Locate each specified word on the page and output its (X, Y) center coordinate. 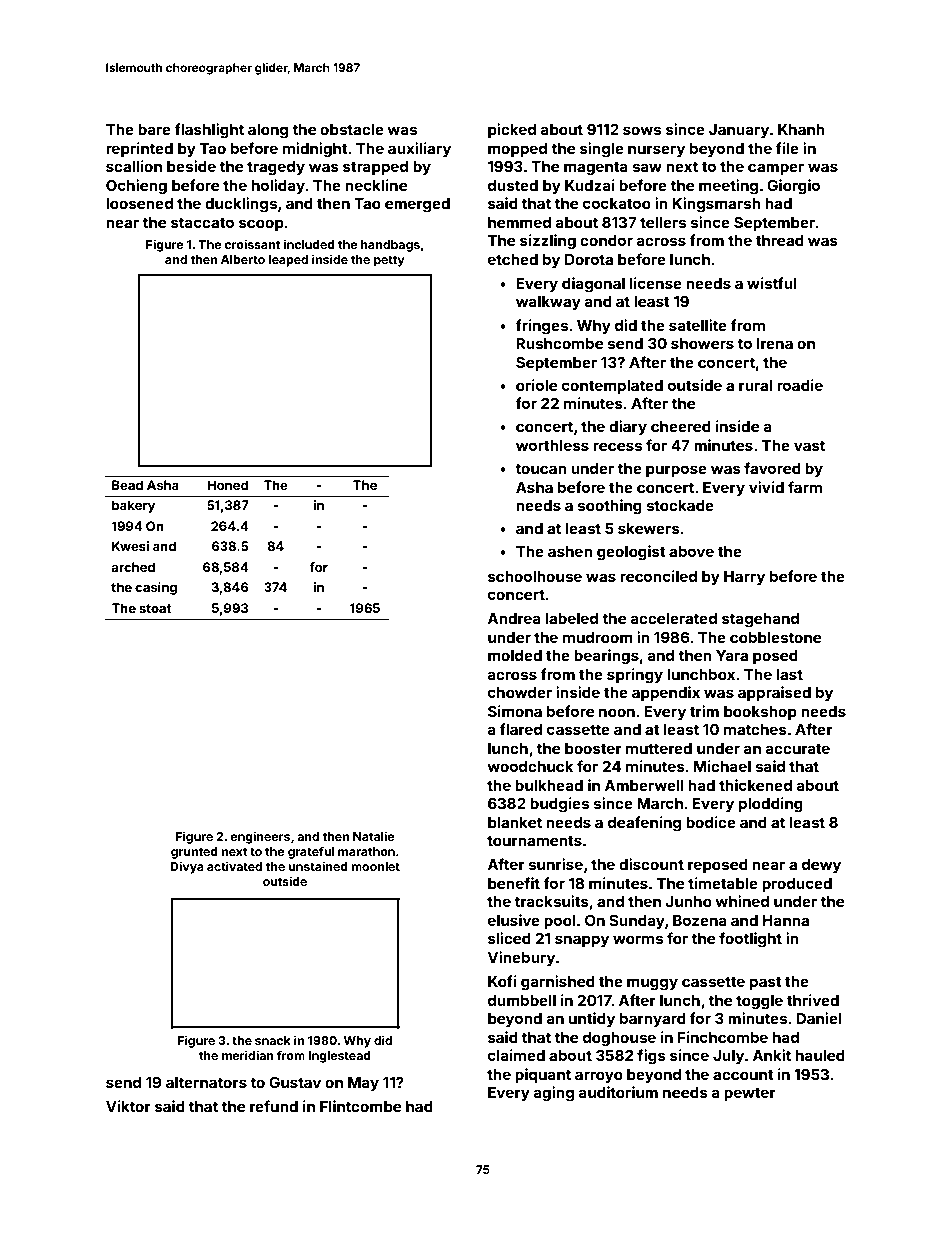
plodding (771, 805)
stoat (155, 608)
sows (642, 130)
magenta (596, 168)
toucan (541, 468)
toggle (759, 1002)
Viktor (128, 1106)
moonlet (375, 866)
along (268, 131)
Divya (187, 867)
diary (628, 427)
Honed (228, 485)
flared (520, 729)
